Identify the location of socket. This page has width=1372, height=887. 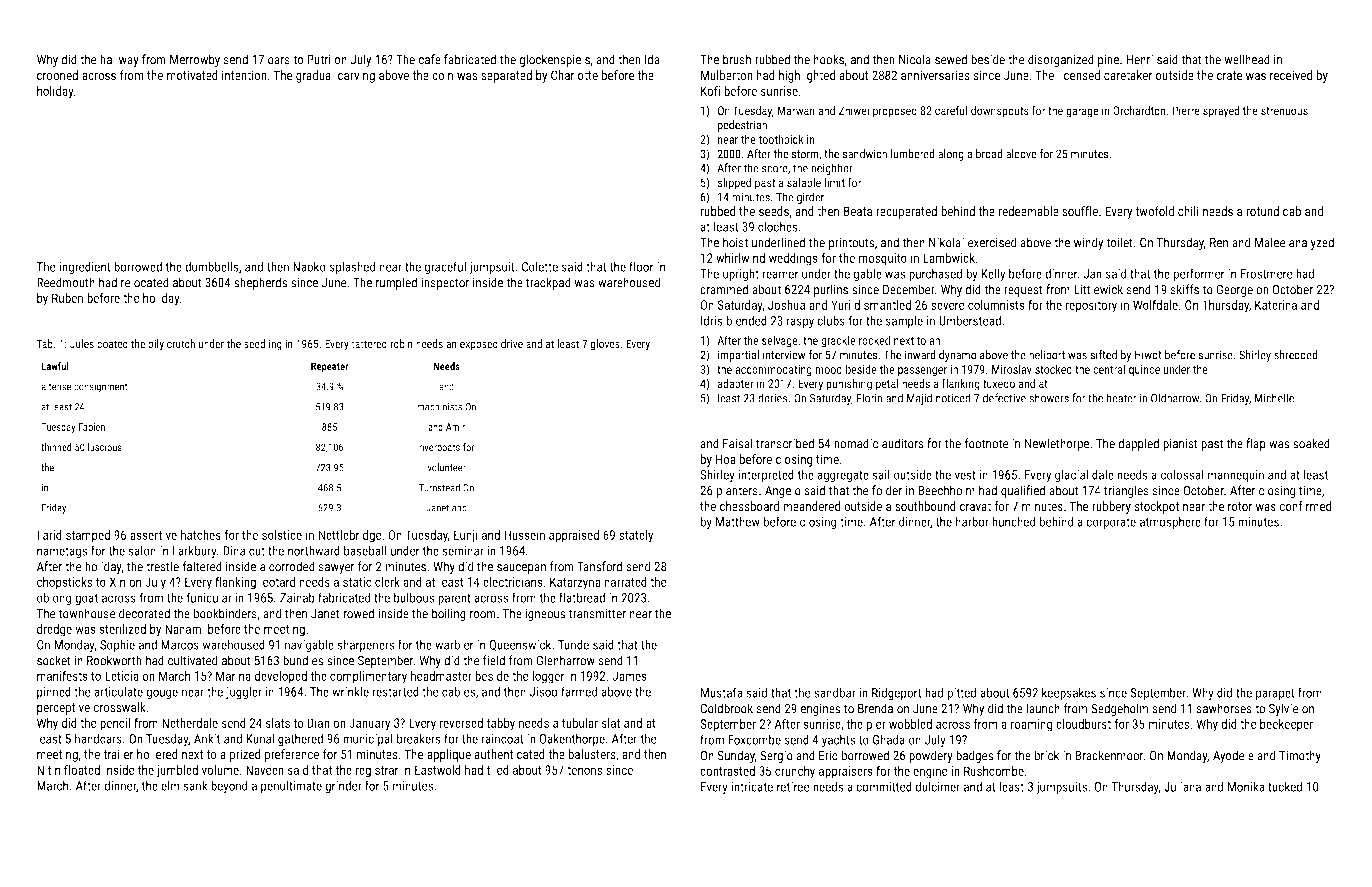
(54, 660).
